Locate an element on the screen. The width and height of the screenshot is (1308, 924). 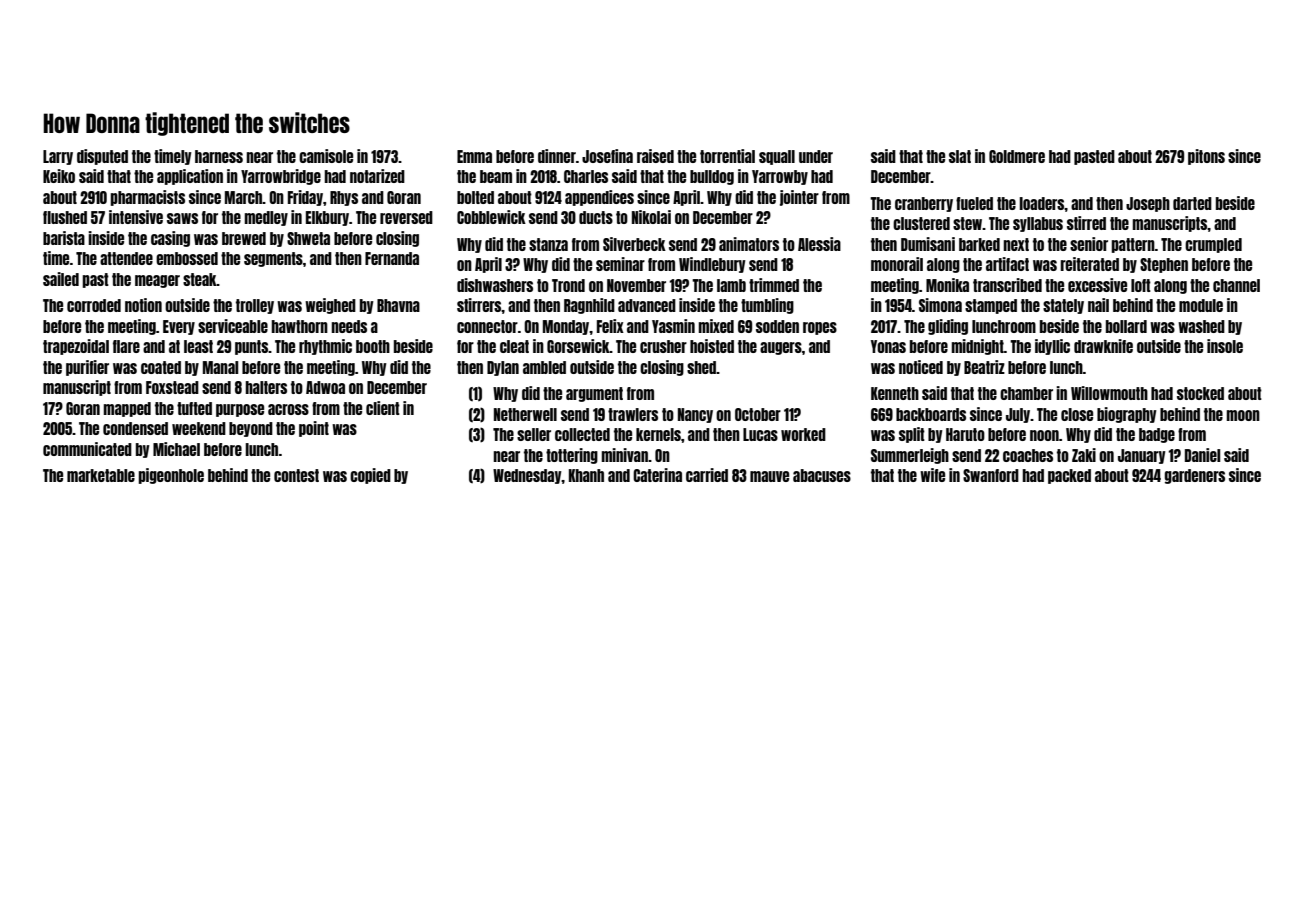
chamber is located at coordinates (1026, 393).
